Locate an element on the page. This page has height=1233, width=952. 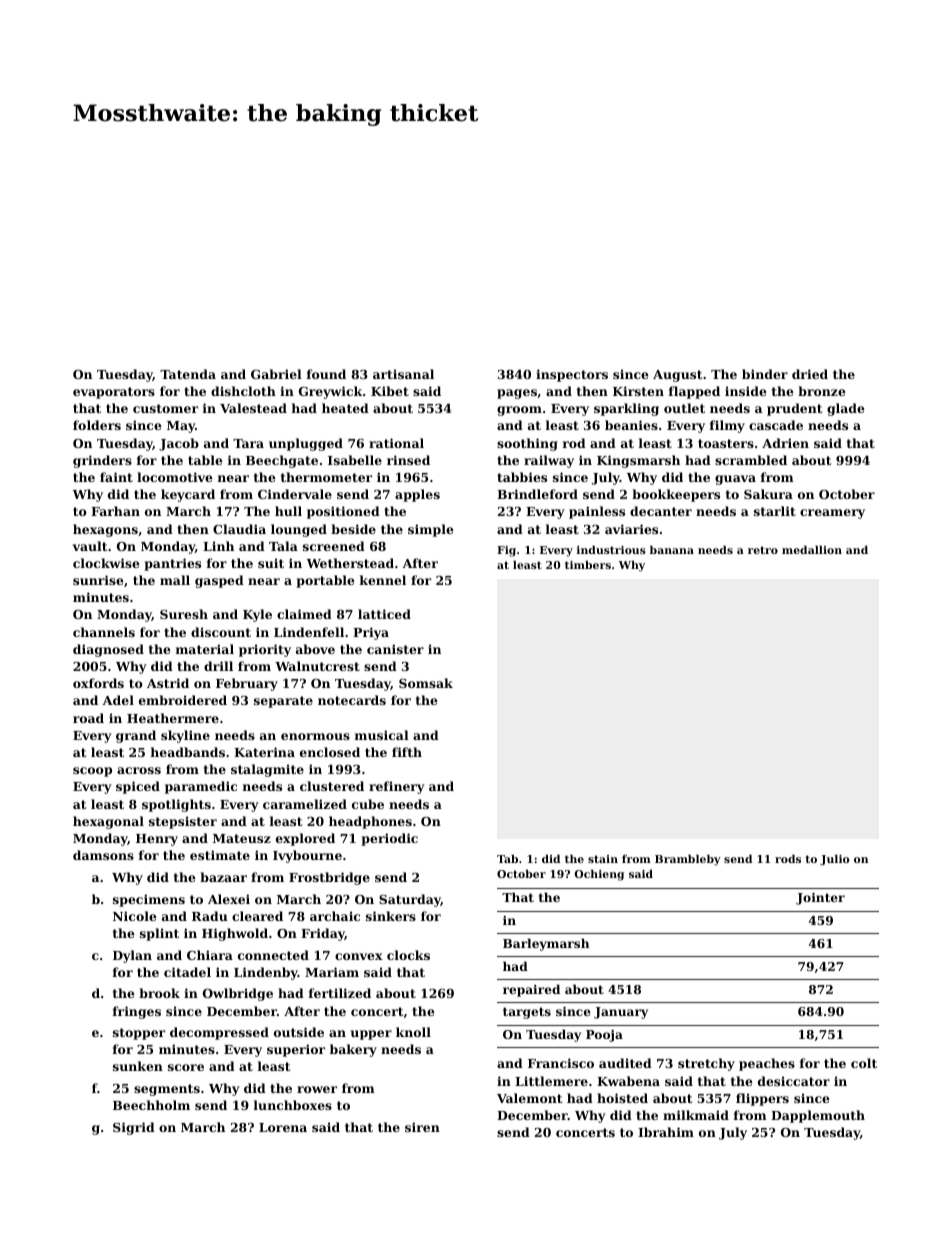
Brambleby is located at coordinates (688, 860).
